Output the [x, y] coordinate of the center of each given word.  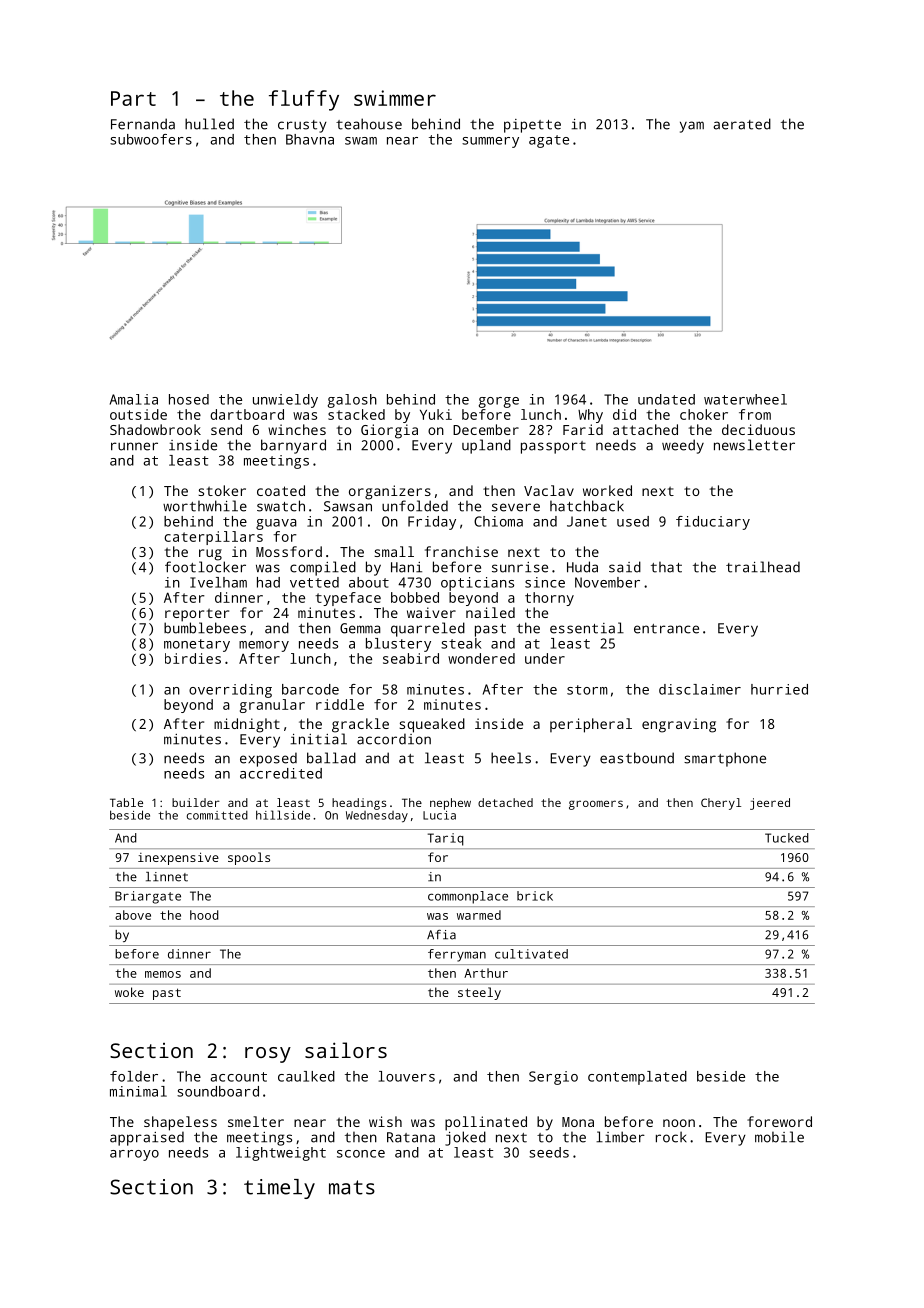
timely [279, 1189]
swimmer [395, 98]
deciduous [758, 429]
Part [133, 98]
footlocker [205, 567]
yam [692, 127]
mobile [779, 1137]
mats [352, 1187]
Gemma [360, 628]
